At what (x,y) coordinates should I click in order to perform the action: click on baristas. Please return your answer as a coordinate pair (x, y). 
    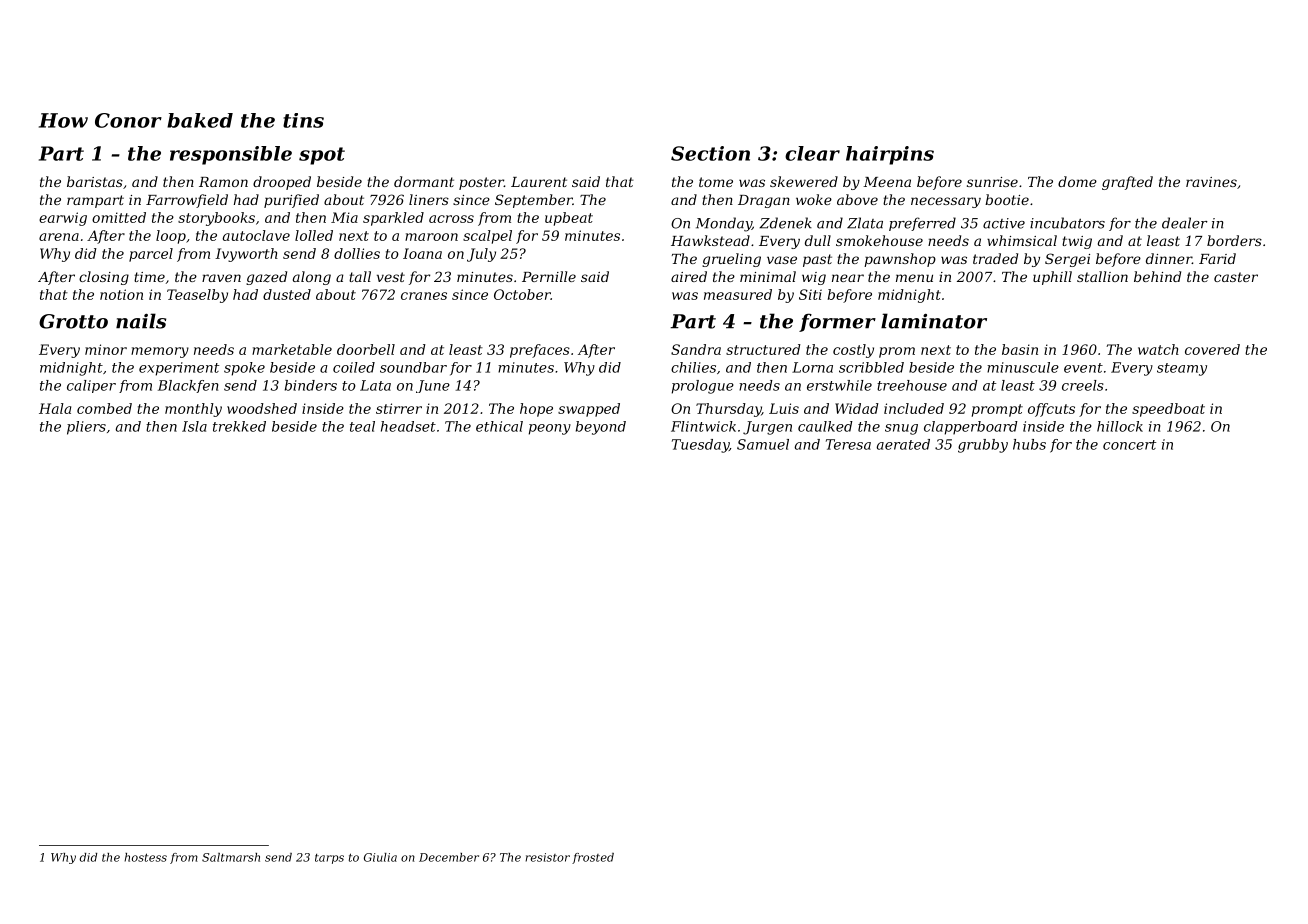
    Looking at the image, I should click on (95, 181).
